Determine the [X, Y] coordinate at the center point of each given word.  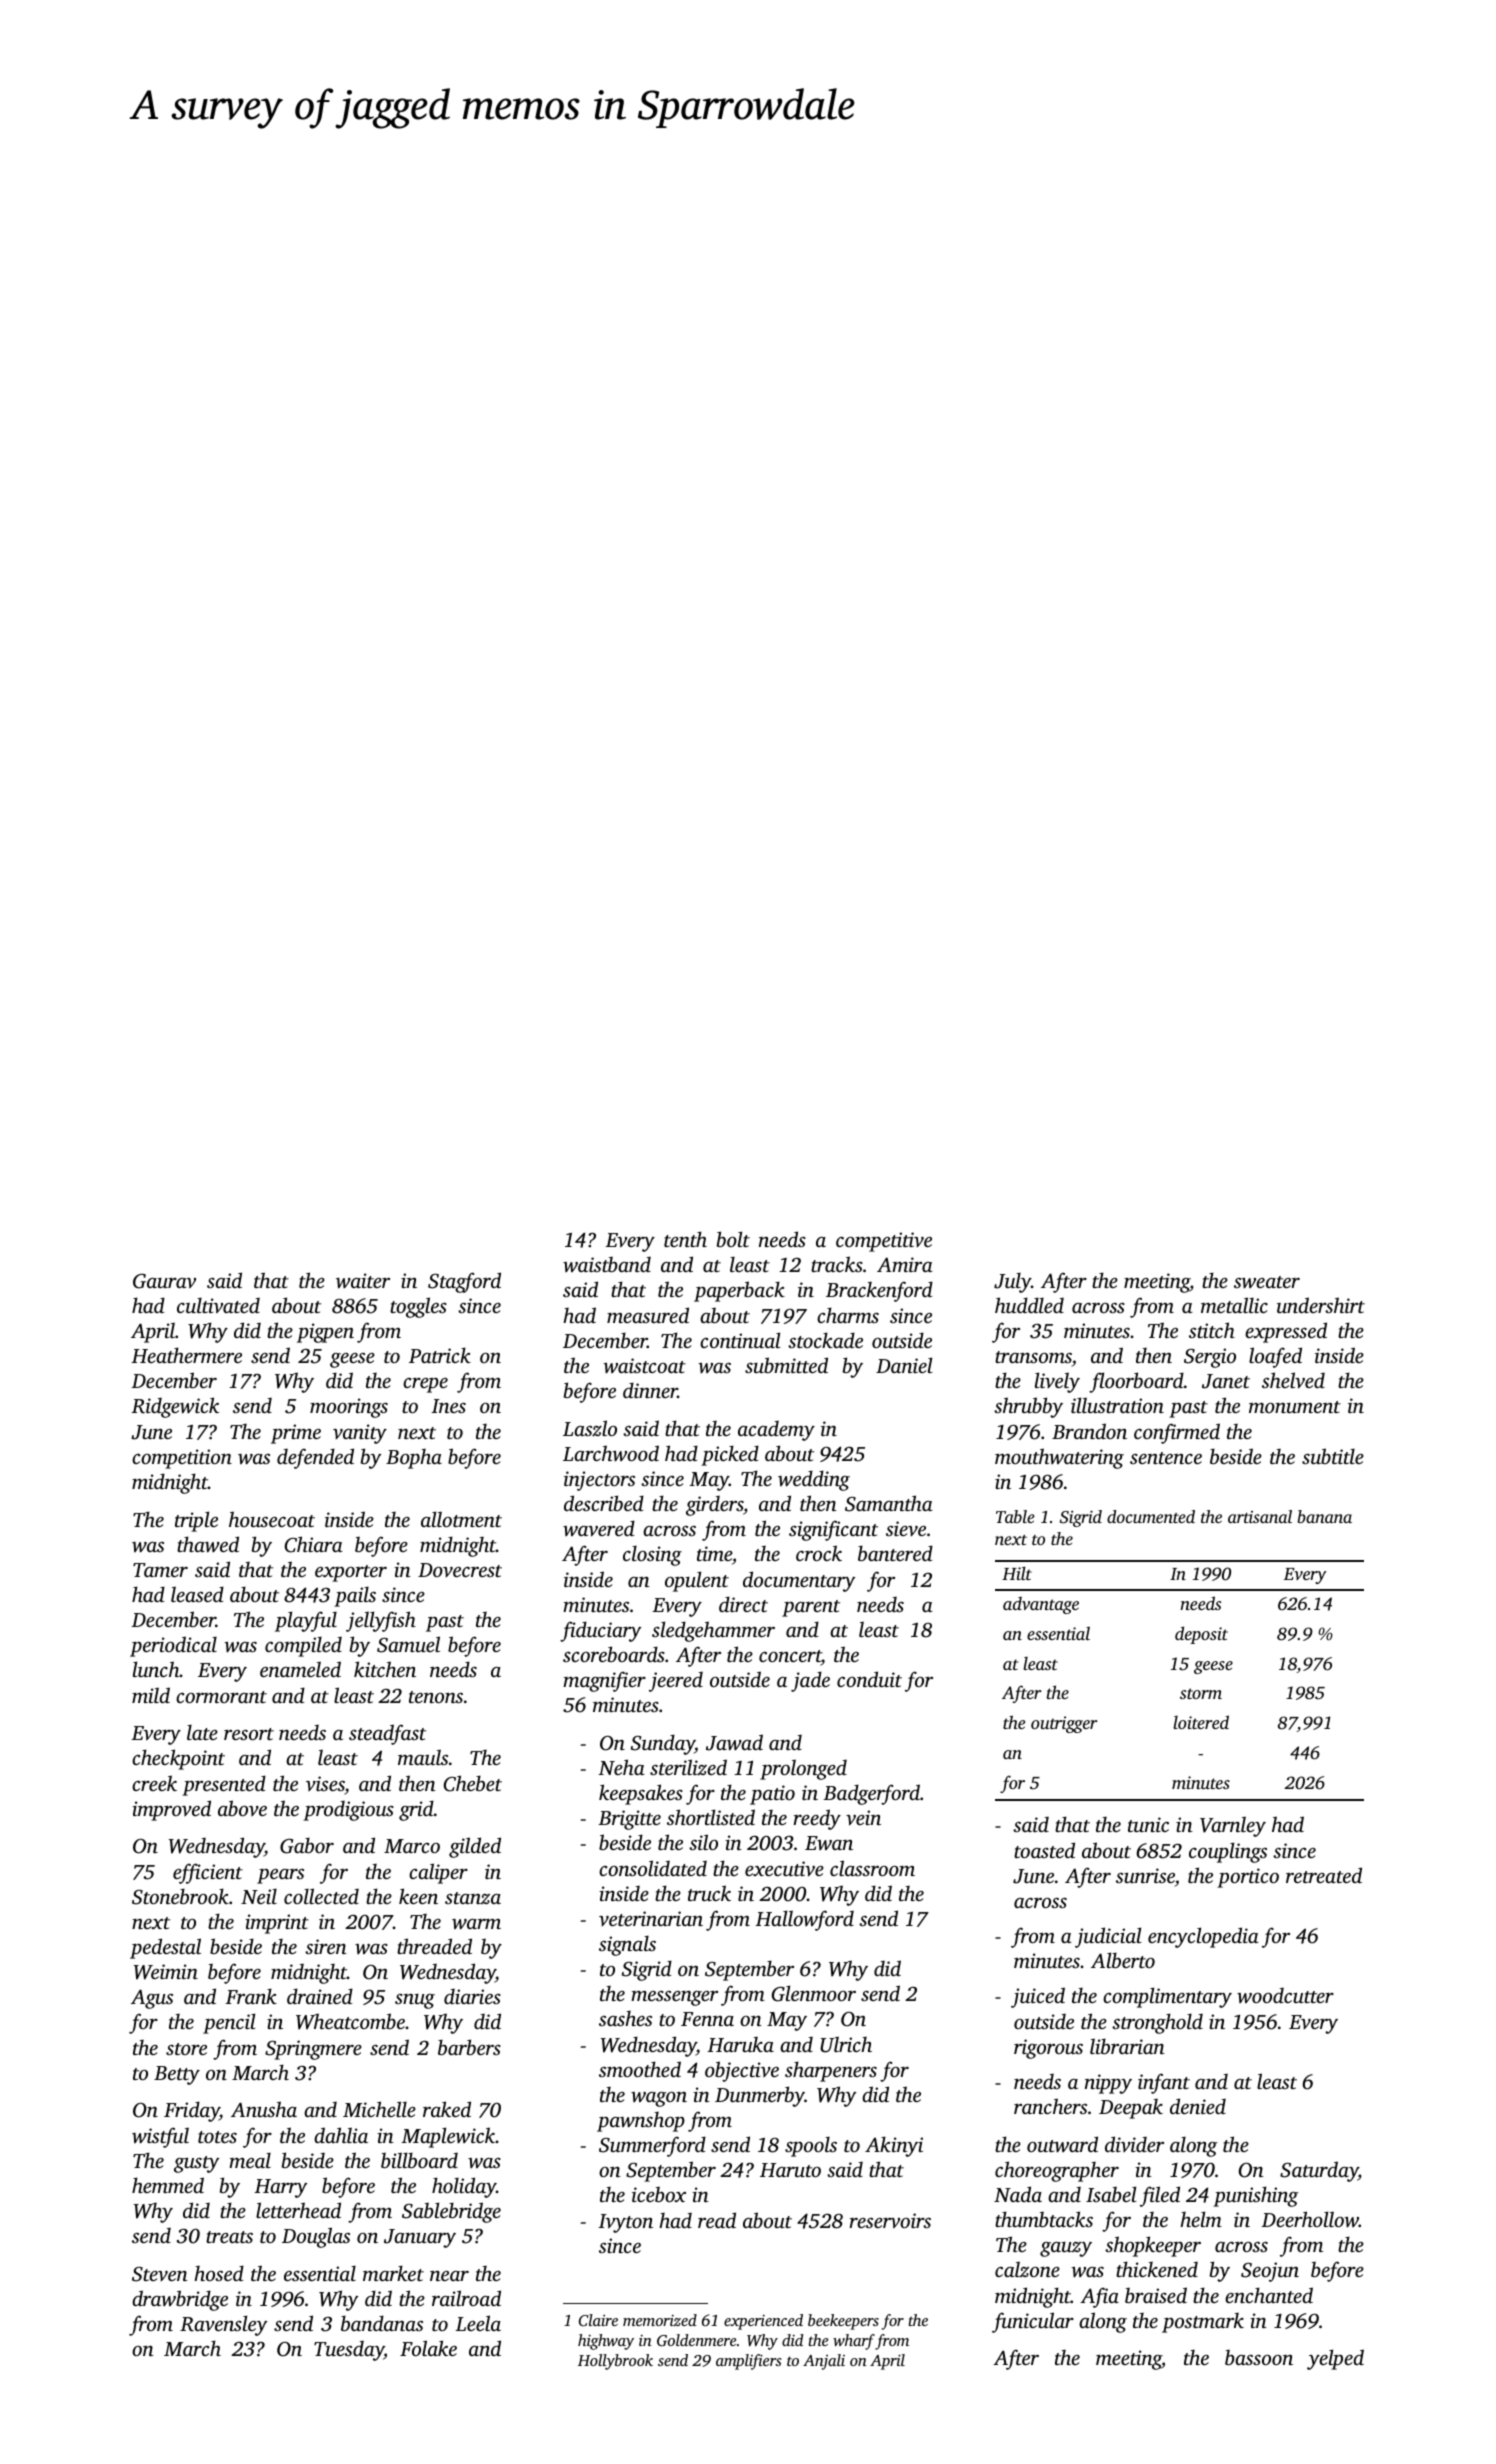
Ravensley [223, 2325]
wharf [854, 2342]
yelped [1335, 2359]
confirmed [1177, 1433]
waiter [363, 1281]
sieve [906, 1528]
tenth [685, 1239]
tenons [436, 1697]
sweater [1267, 1282]
